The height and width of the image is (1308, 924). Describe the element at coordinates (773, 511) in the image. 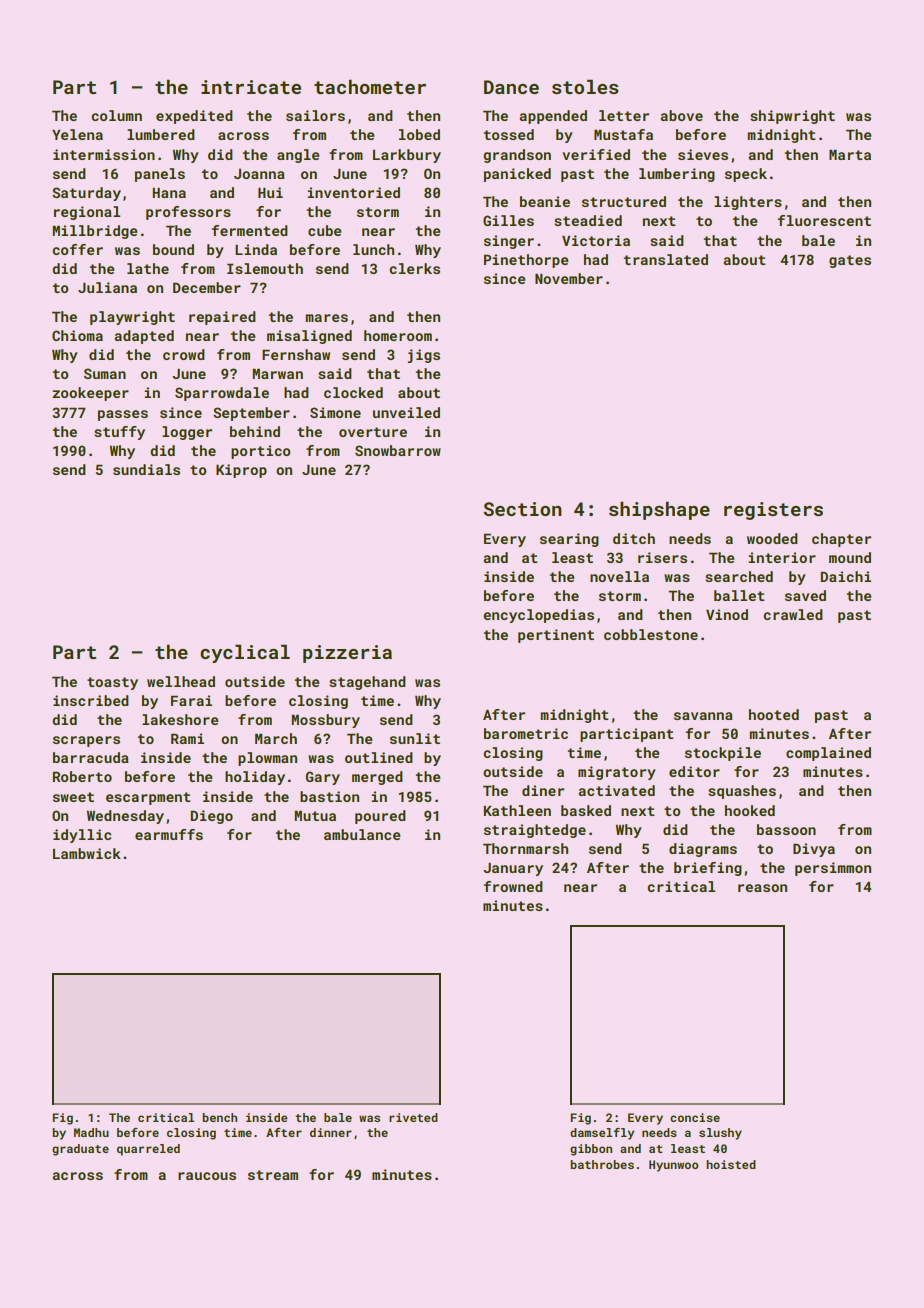

I see `registers` at that location.
